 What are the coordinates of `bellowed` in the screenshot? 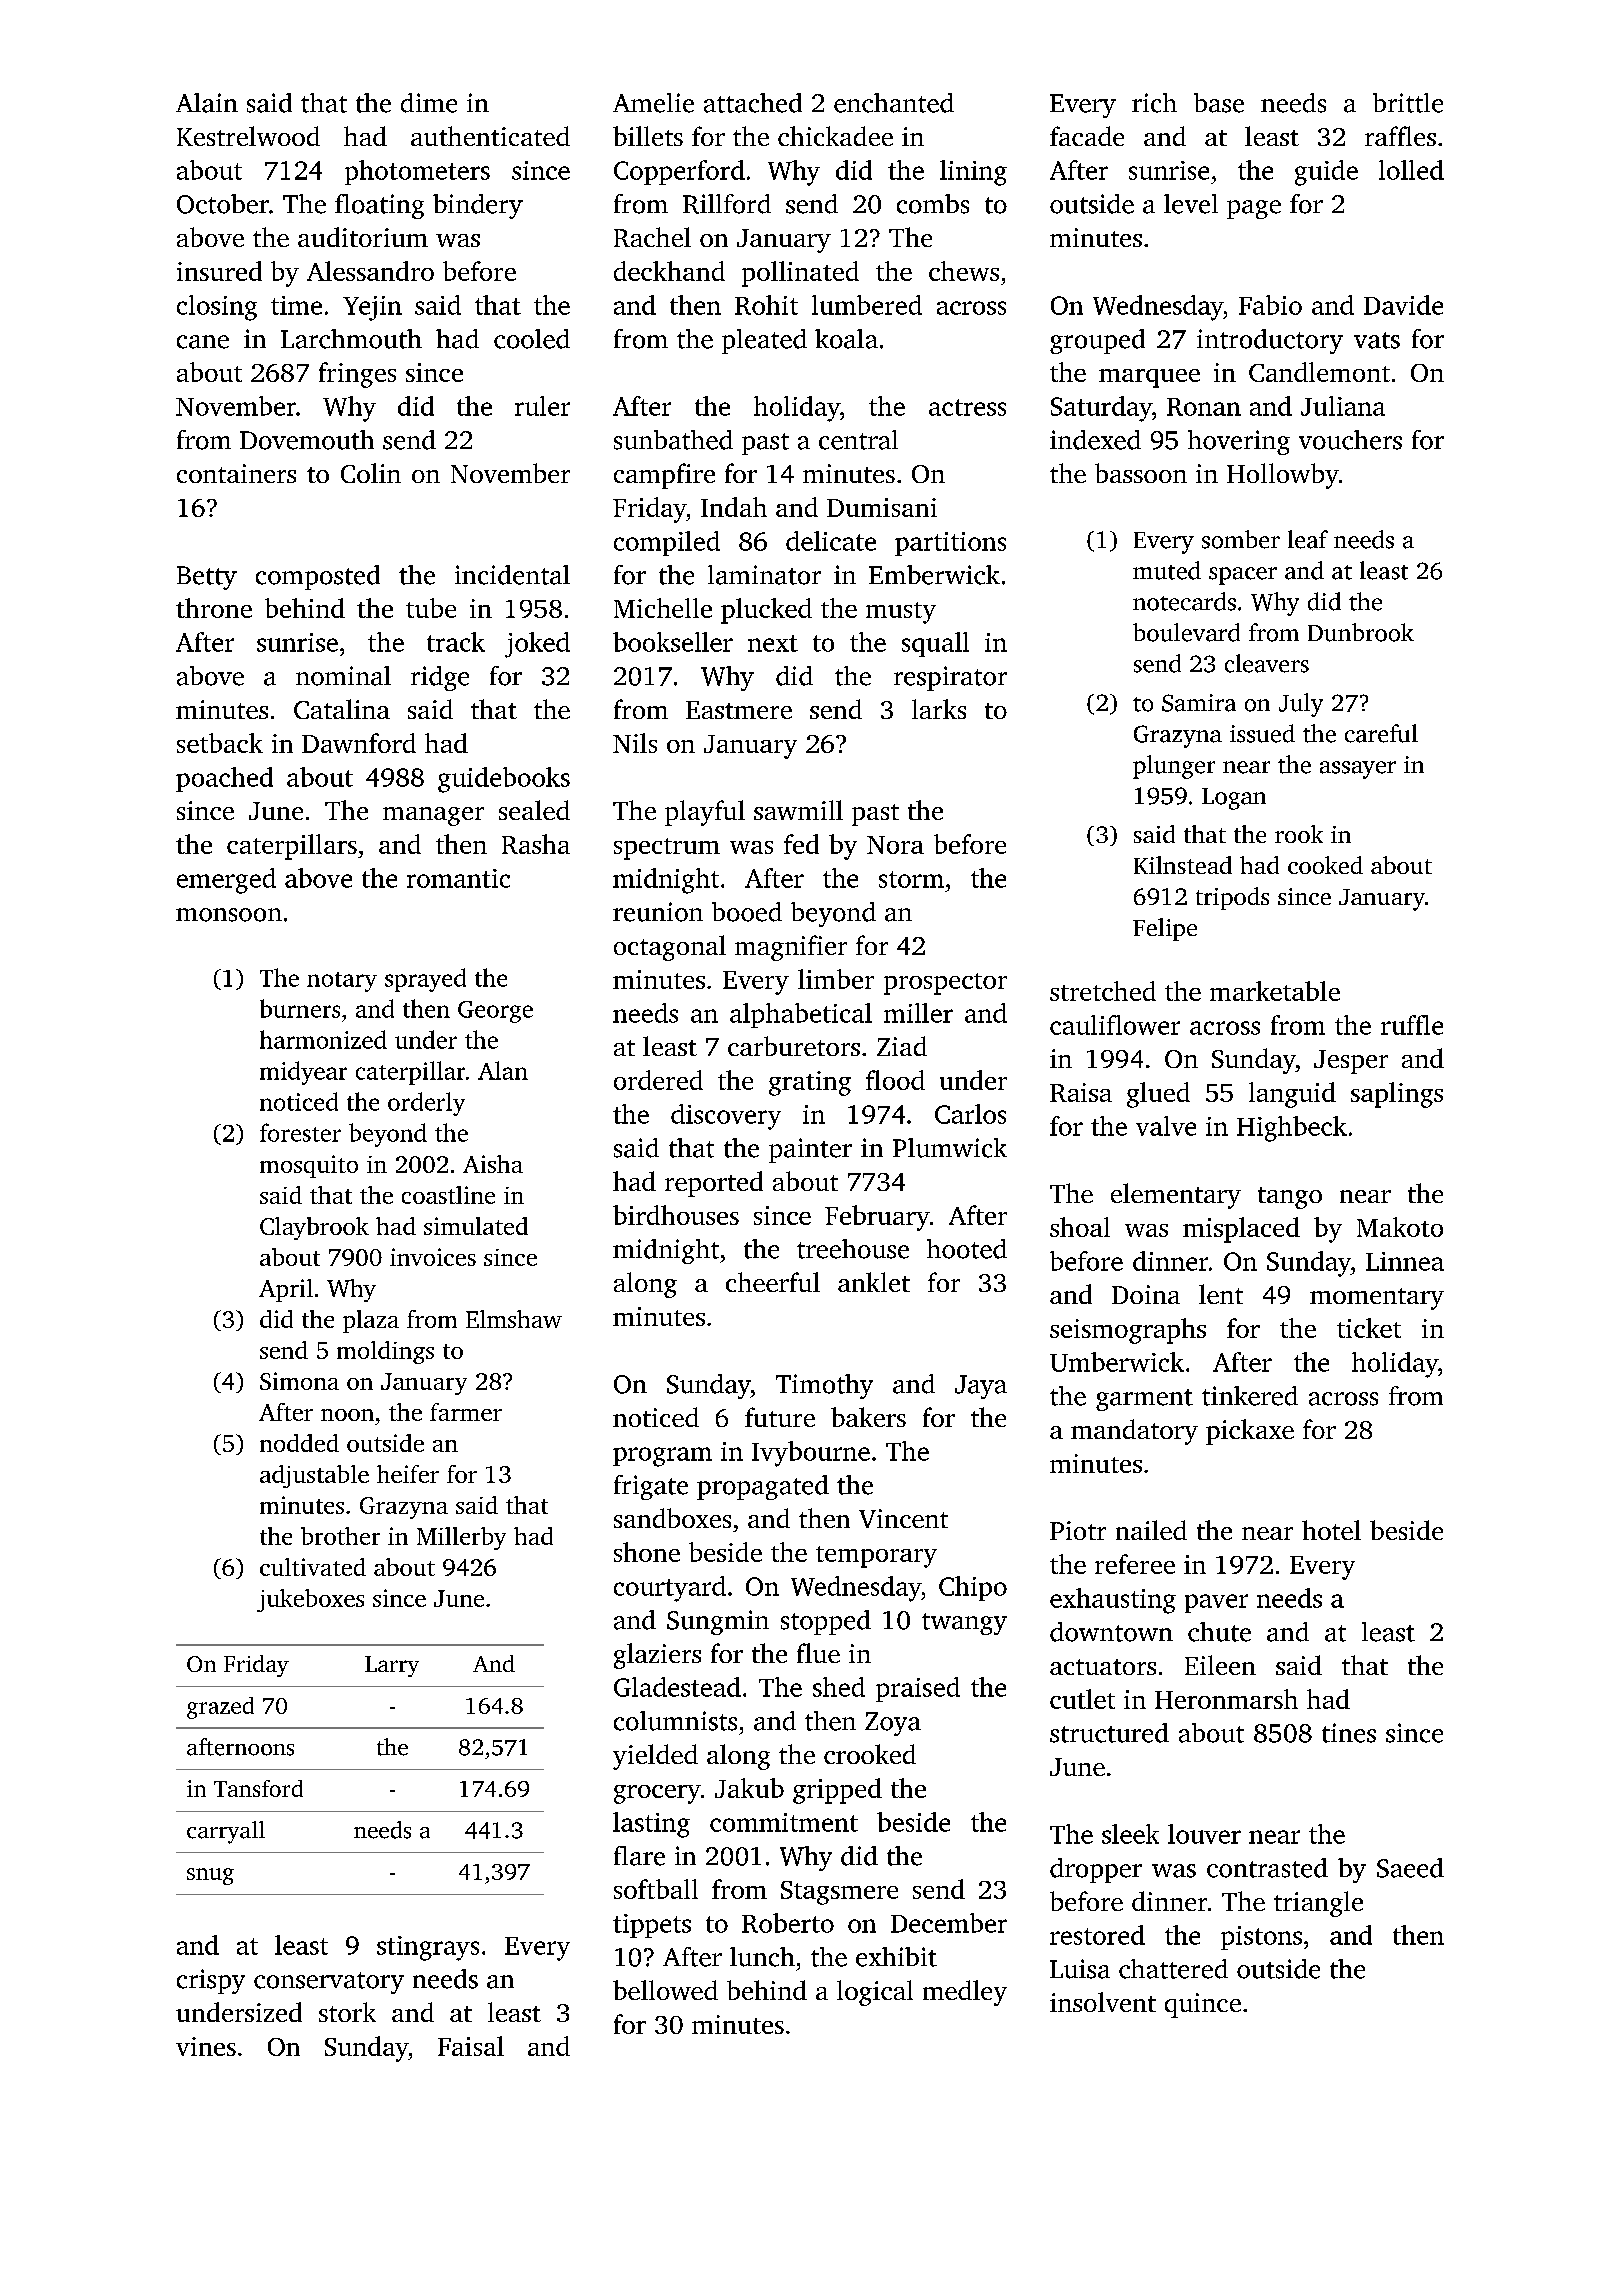 It's located at (665, 1990).
